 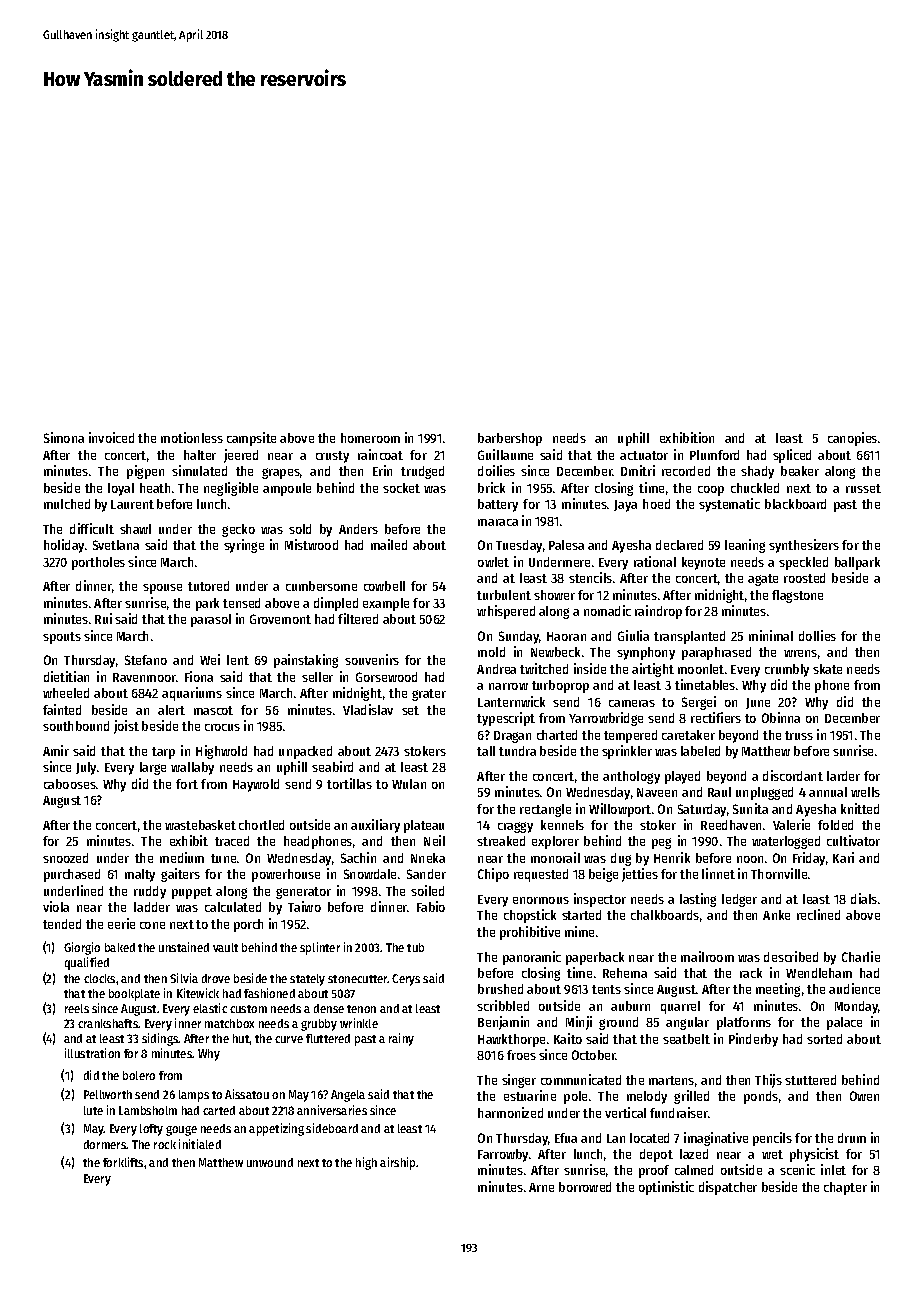 What do you see at coordinates (270, 1162) in the screenshot?
I see `unwound` at bounding box center [270, 1162].
